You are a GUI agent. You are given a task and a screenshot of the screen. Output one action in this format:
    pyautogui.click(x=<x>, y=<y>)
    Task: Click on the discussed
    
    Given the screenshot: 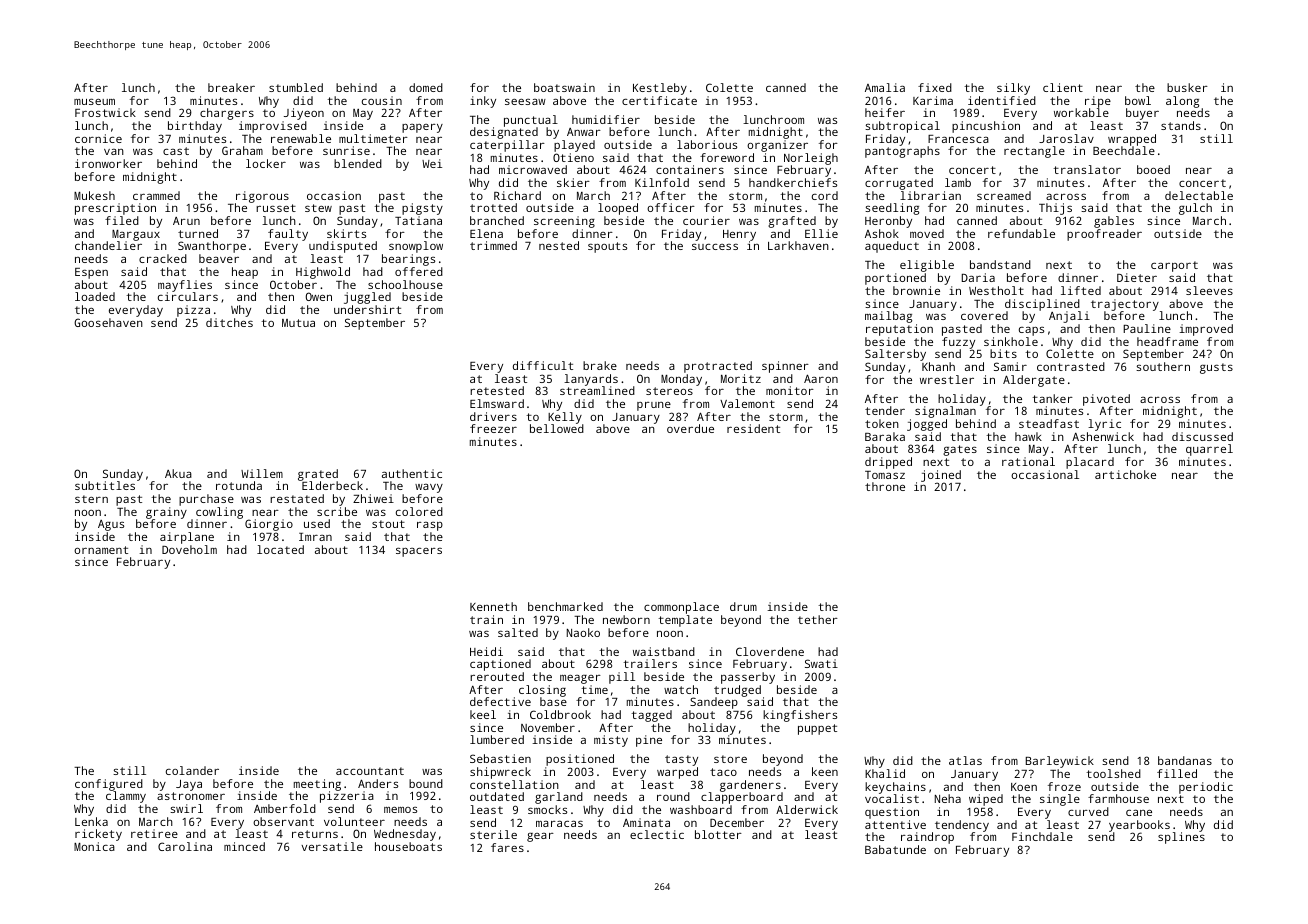 What is the action you would take?
    pyautogui.click(x=1202, y=436)
